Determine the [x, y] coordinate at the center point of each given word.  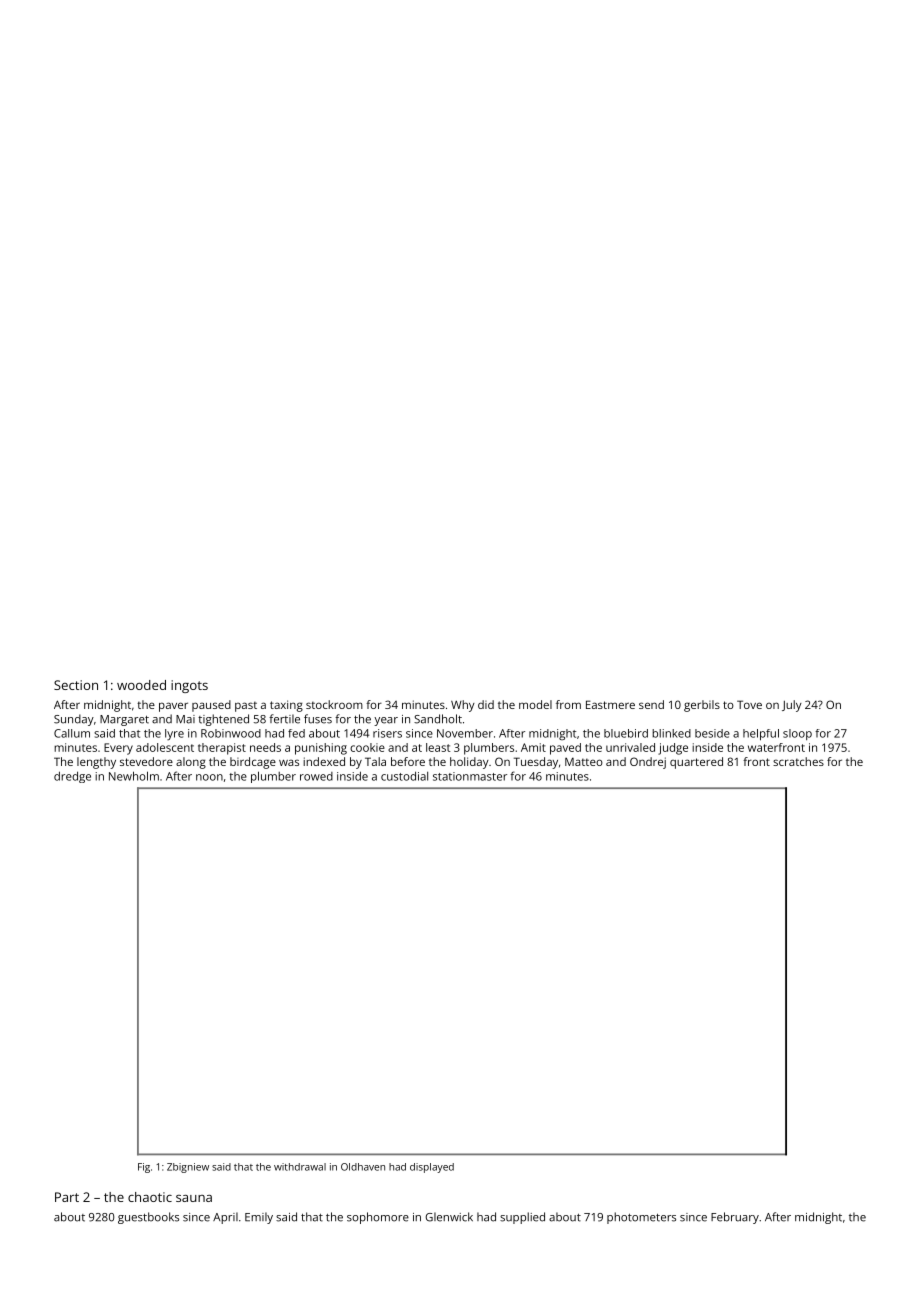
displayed [432, 1168]
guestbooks [148, 1218]
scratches [798, 761]
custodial [404, 776]
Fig [144, 1168]
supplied [522, 1218]
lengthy [96, 763]
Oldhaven [363, 1167]
